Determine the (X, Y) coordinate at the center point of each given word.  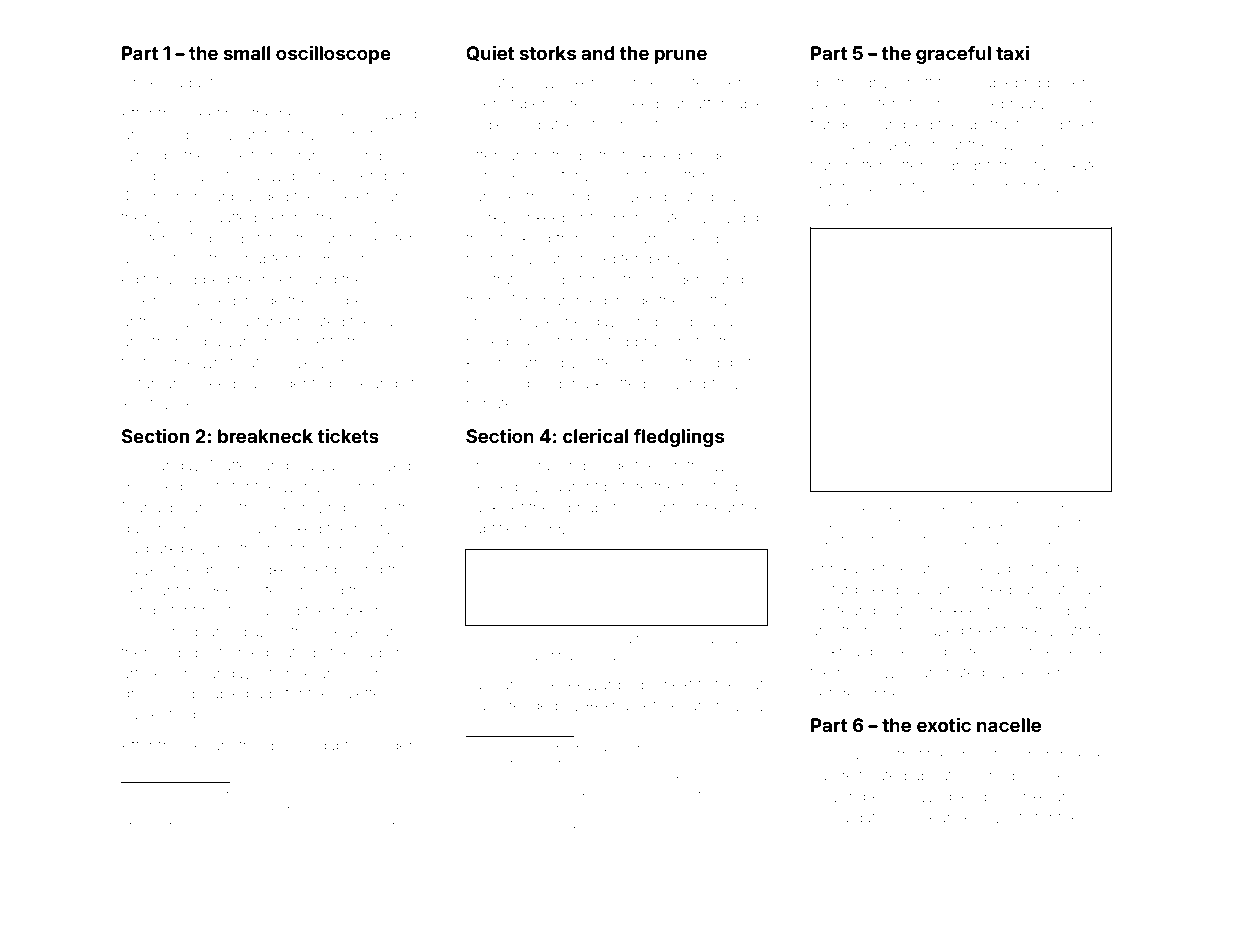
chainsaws (724, 640)
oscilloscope (333, 55)
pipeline (175, 795)
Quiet (490, 53)
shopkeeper (1066, 507)
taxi (1012, 53)
